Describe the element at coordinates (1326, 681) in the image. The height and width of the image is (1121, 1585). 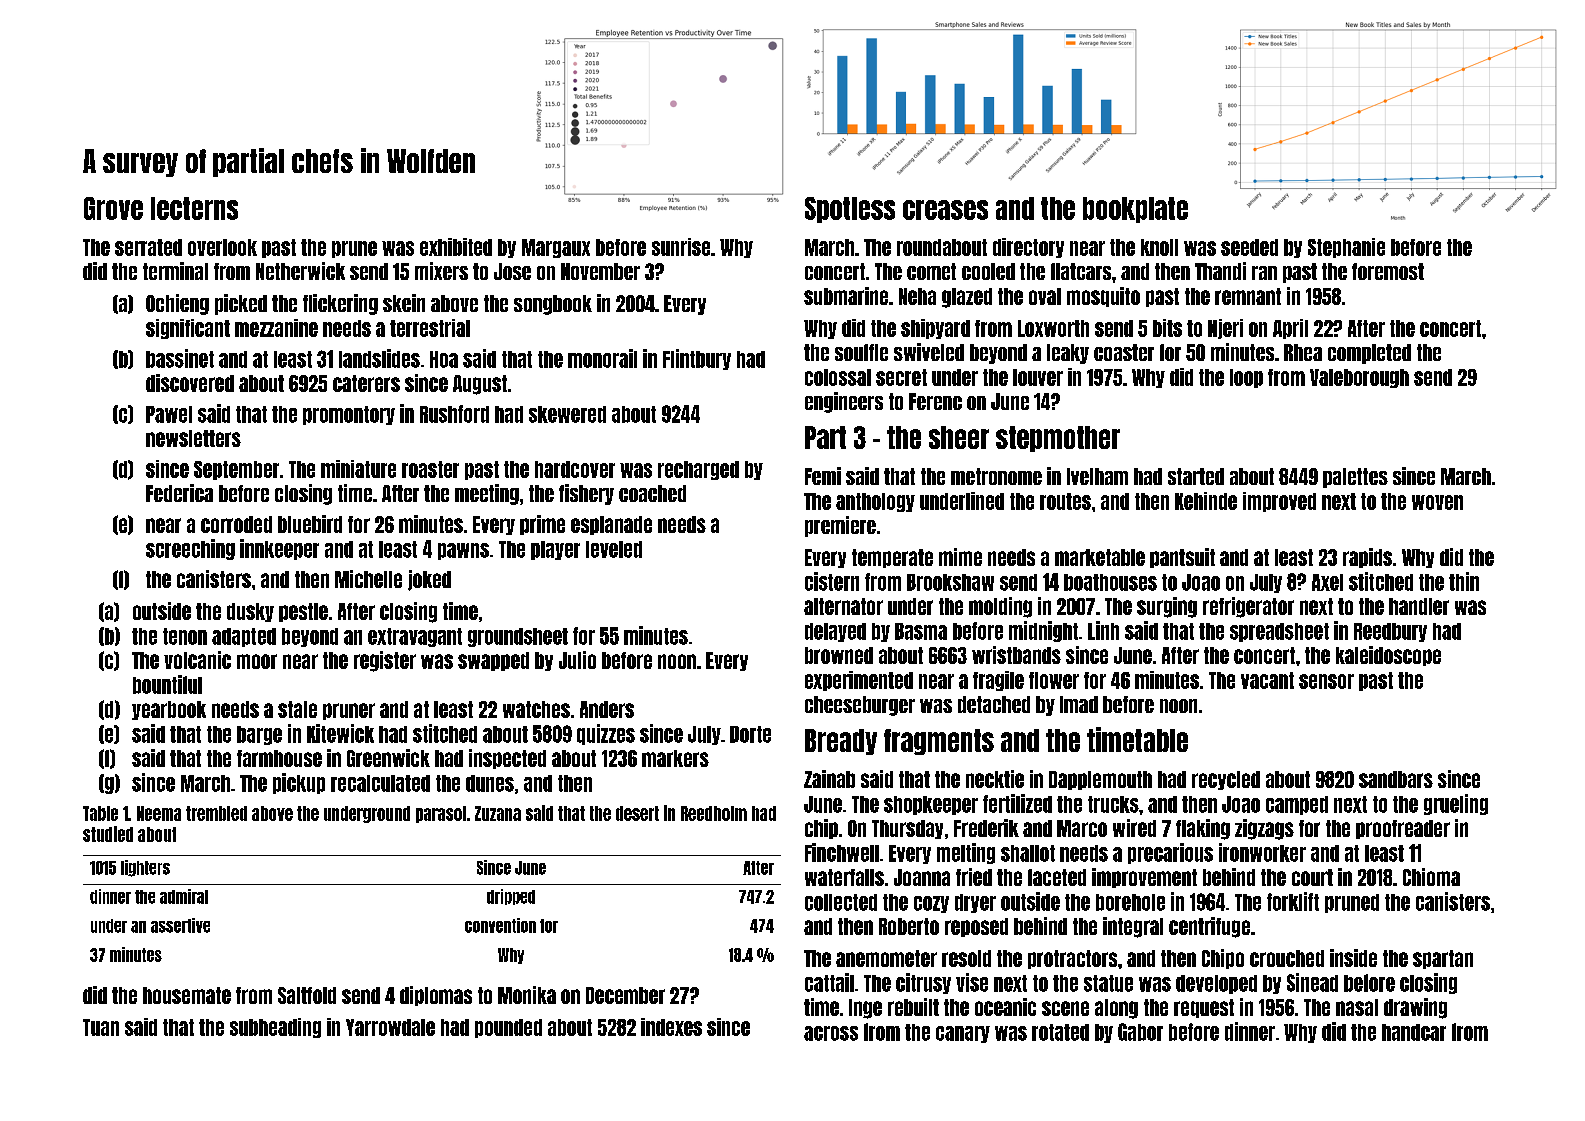
I see `sensor` at that location.
